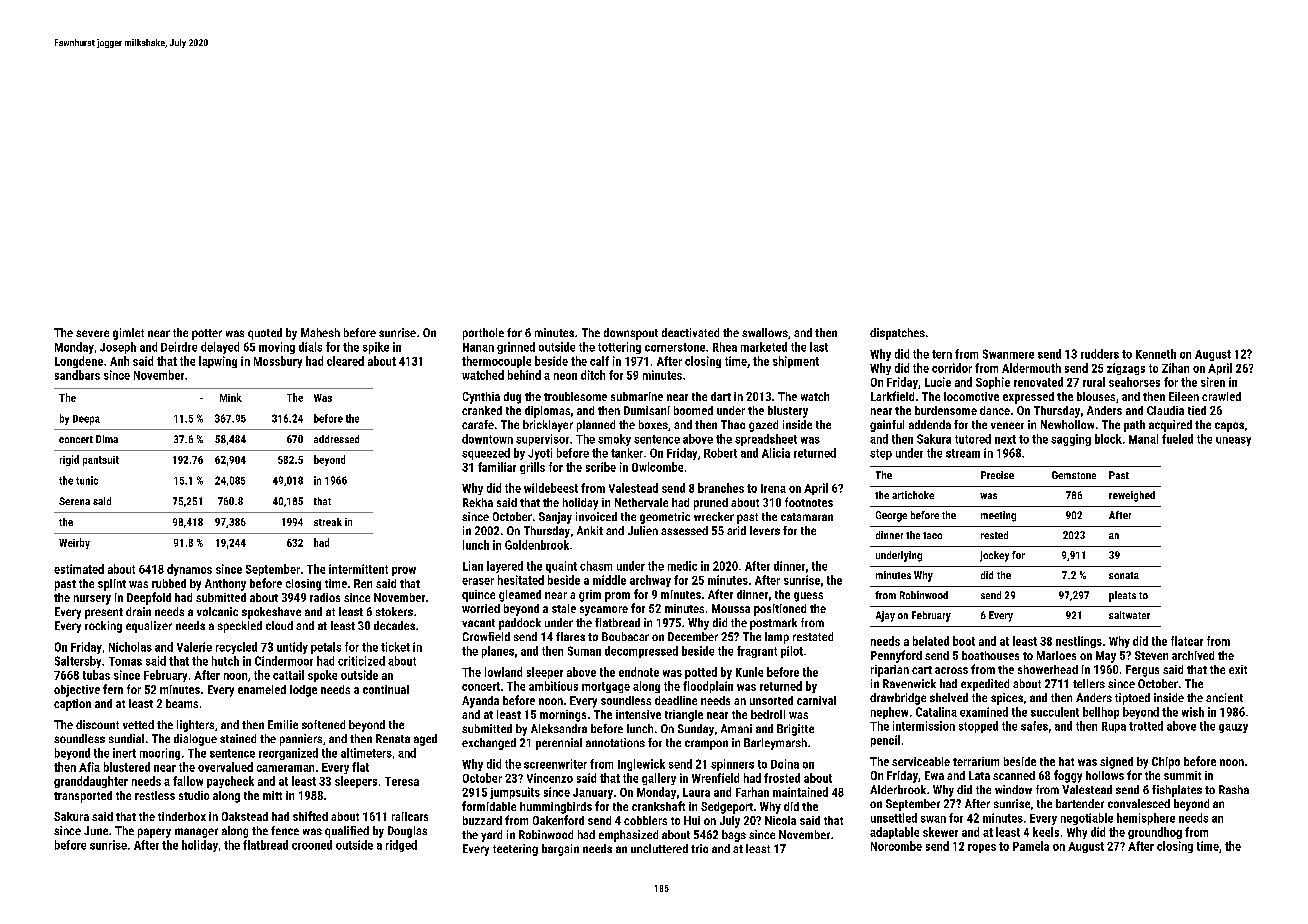 The height and width of the screenshot is (924, 1308). Describe the element at coordinates (631, 334) in the screenshot. I see `downspout` at that location.
